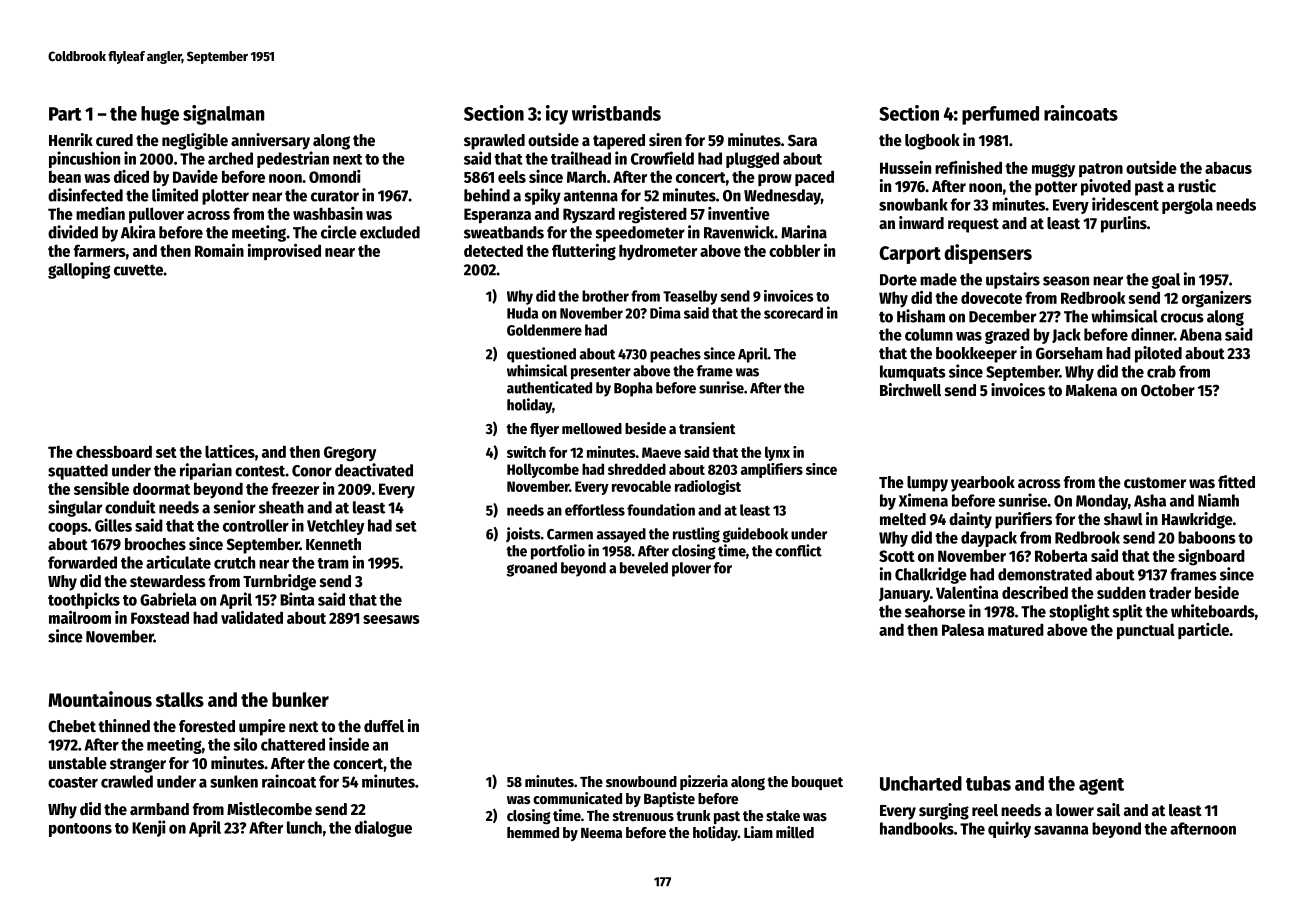 The width and height of the screenshot is (1308, 924). What do you see at coordinates (665, 140) in the screenshot?
I see `siren` at bounding box center [665, 140].
